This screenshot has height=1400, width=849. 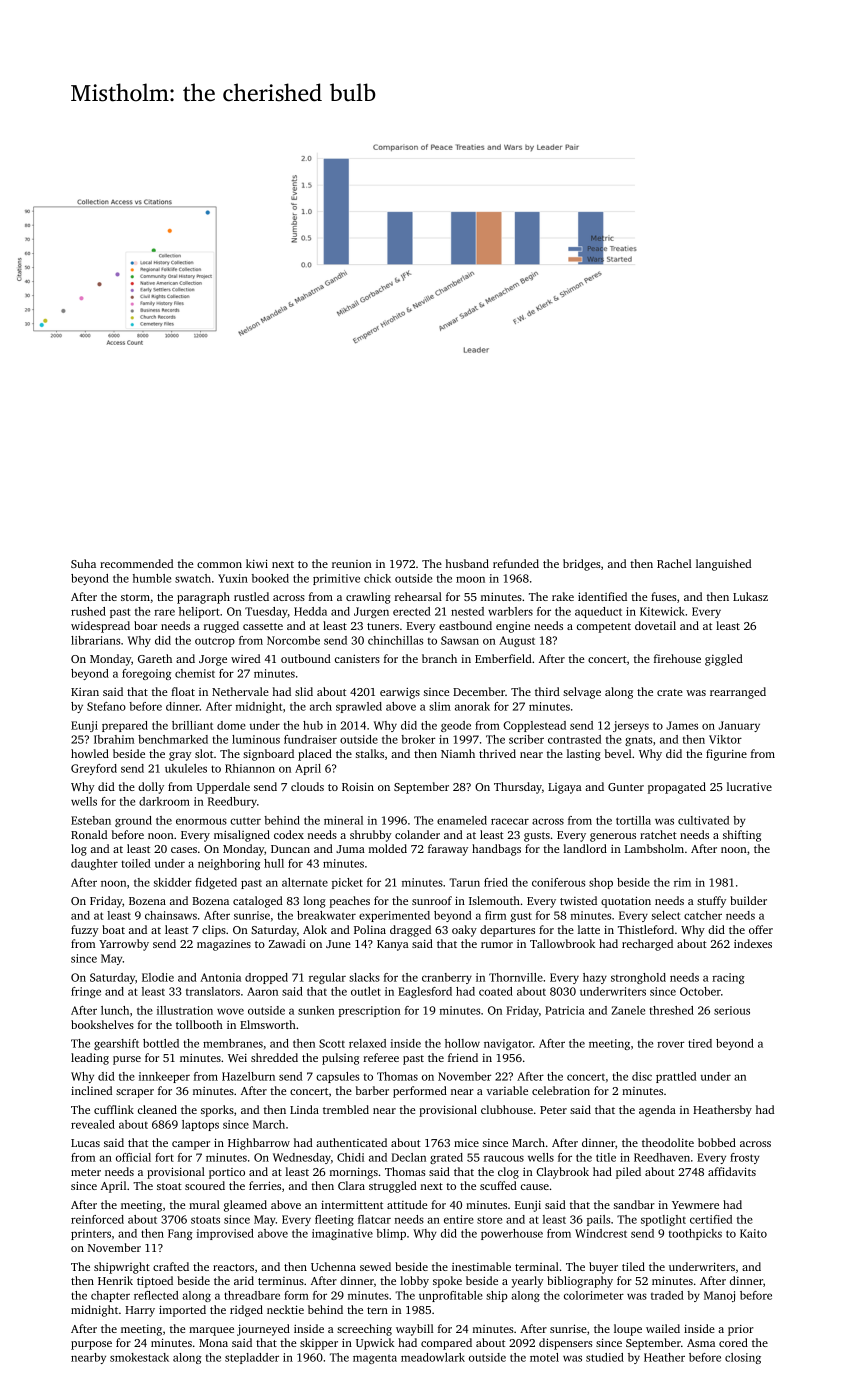 What do you see at coordinates (183, 691) in the screenshot?
I see `float` at bounding box center [183, 691].
